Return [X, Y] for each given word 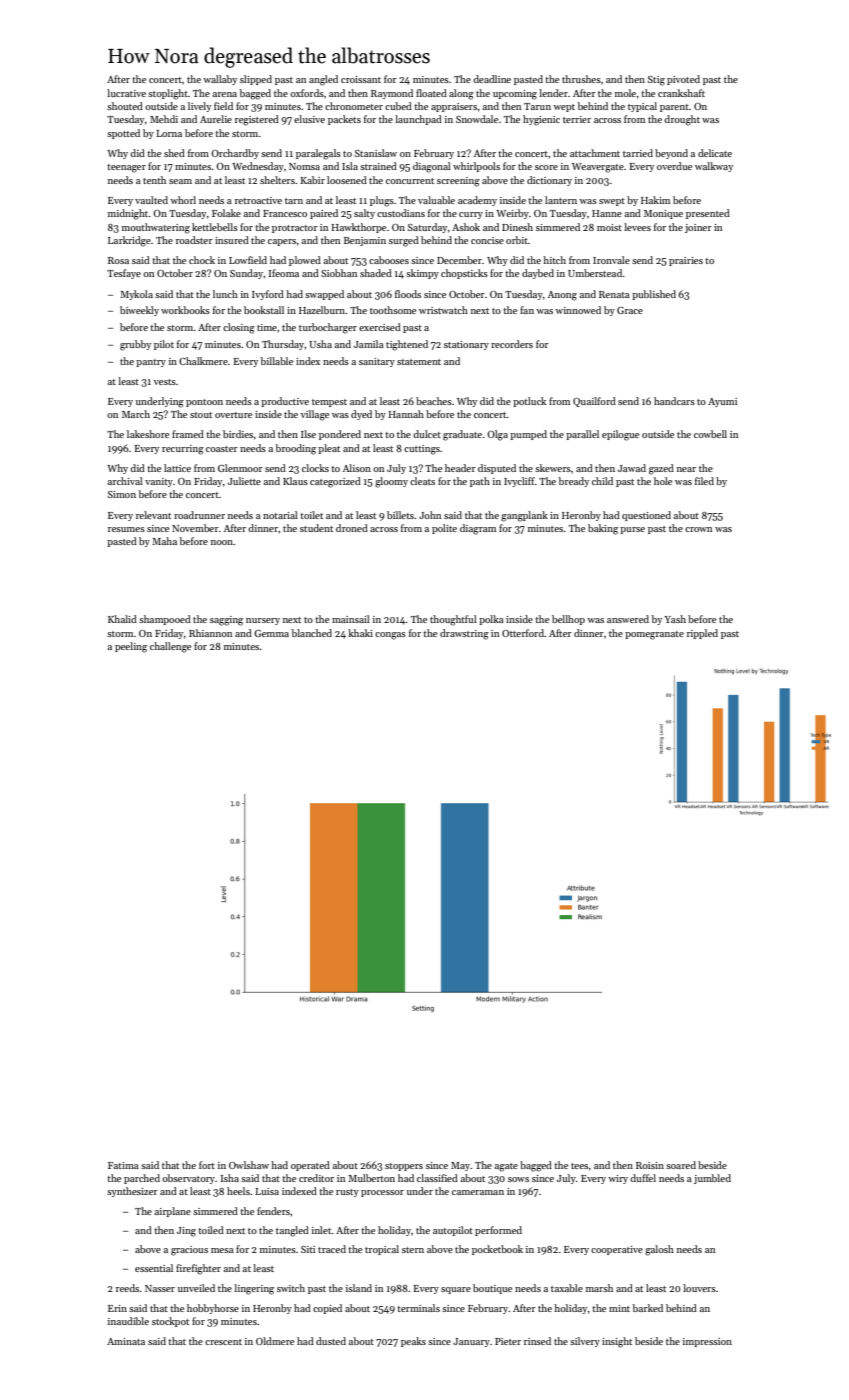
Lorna [169, 133]
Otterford [523, 633]
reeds [127, 1288]
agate [506, 1167]
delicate [715, 153]
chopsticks [464, 274]
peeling [131, 647]
